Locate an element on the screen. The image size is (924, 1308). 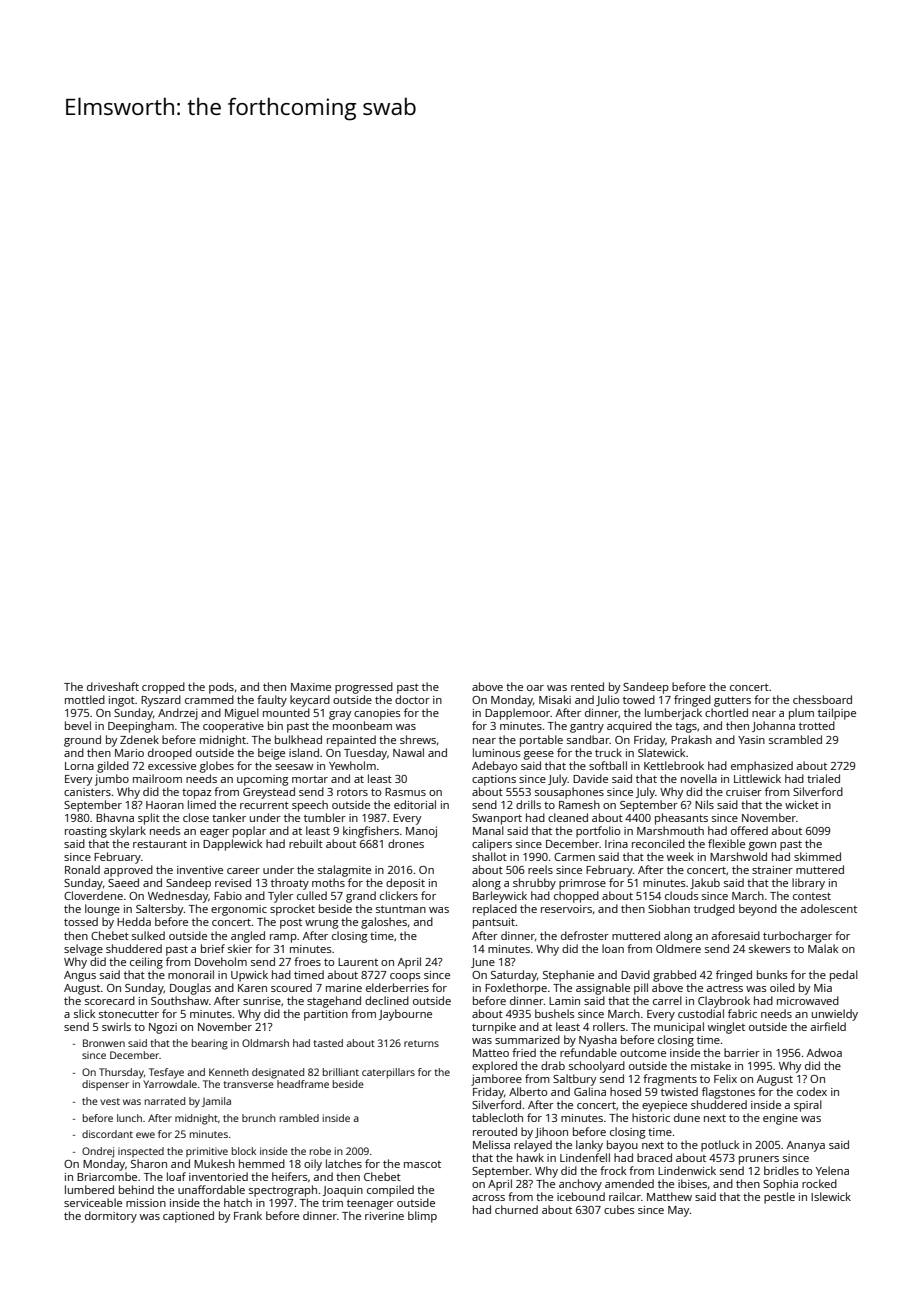
approved is located at coordinates (128, 871).
